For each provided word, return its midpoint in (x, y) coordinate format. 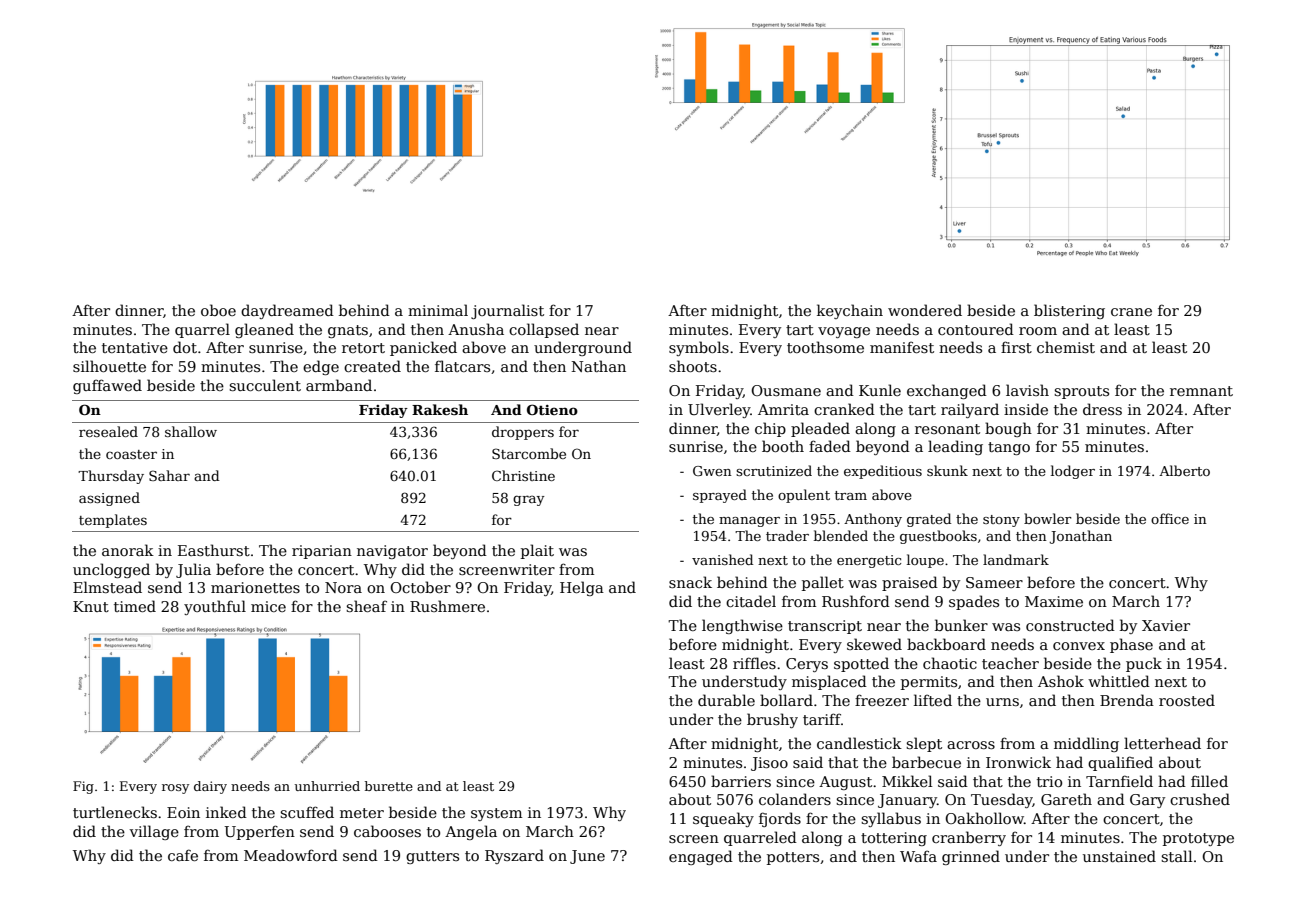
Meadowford (291, 855)
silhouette (109, 366)
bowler (1048, 518)
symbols (699, 348)
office (1170, 518)
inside (1026, 409)
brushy (772, 720)
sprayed (720, 496)
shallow (191, 431)
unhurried (327, 786)
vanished (722, 559)
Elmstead (107, 587)
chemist (1066, 347)
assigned (109, 499)
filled (1209, 781)
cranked (844, 409)
